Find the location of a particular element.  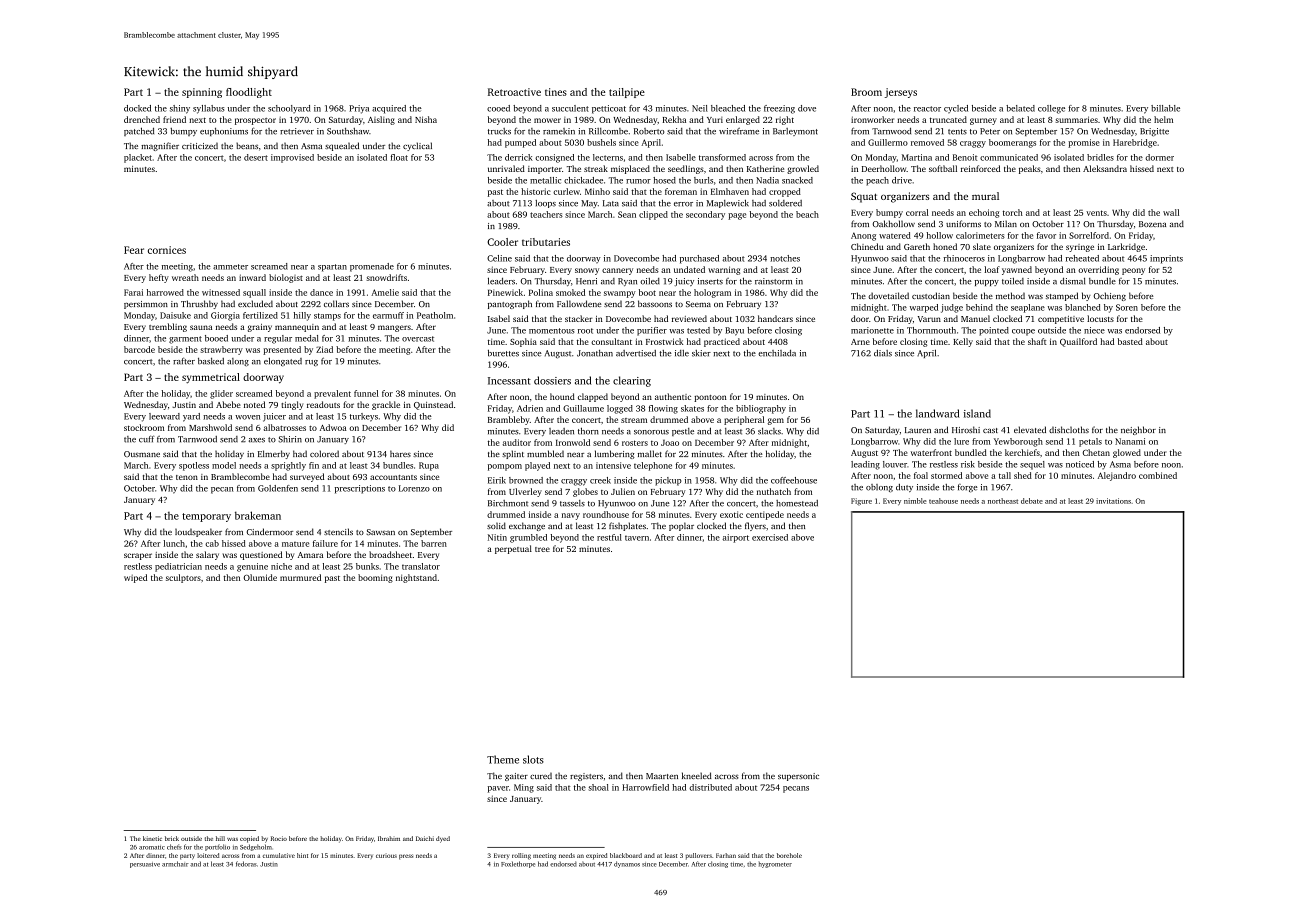

helm is located at coordinates (1163, 119).
